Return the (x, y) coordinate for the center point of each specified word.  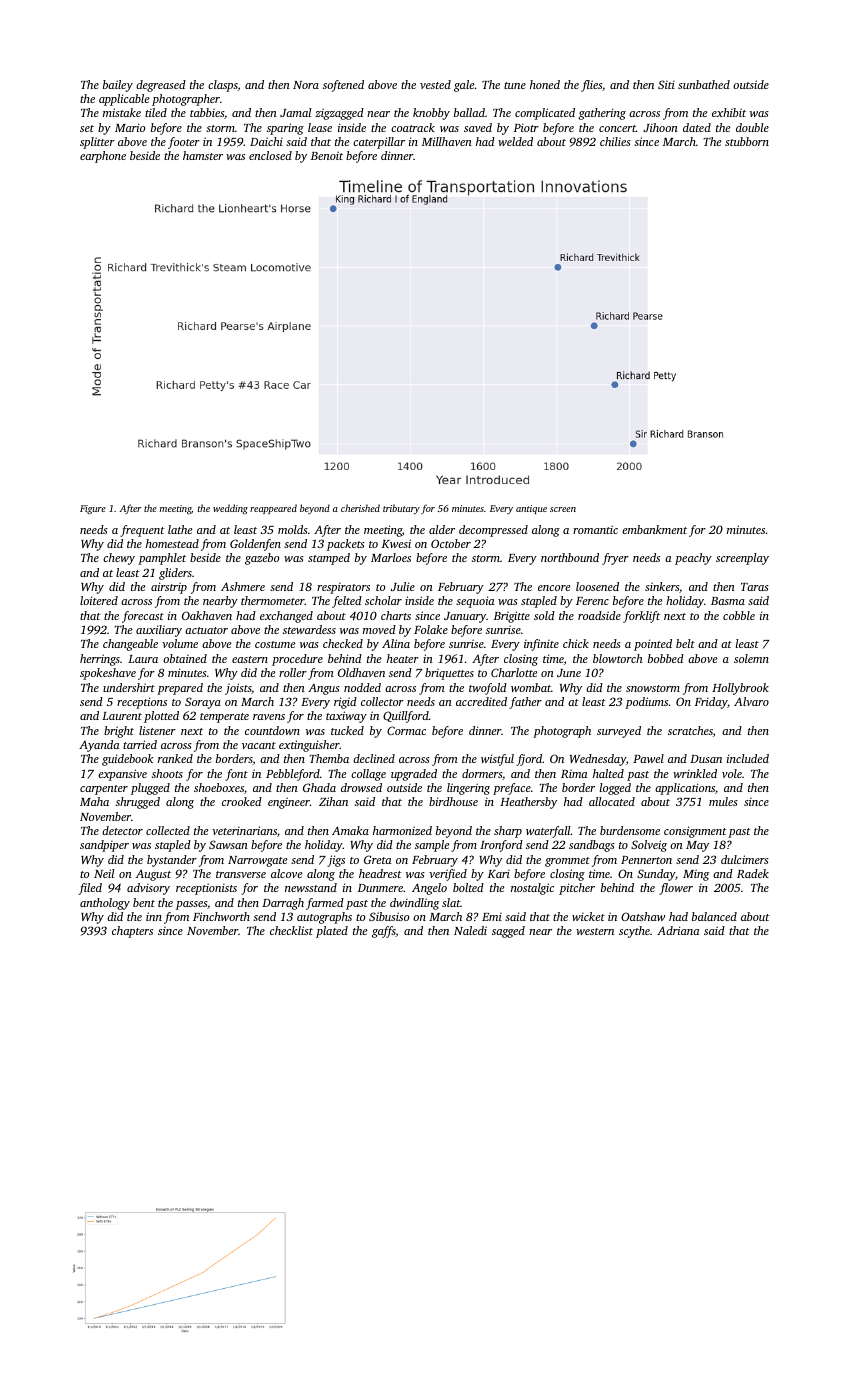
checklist (291, 930)
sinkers (662, 586)
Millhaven (447, 141)
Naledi (470, 930)
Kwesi (396, 543)
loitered (99, 600)
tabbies (207, 112)
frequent (142, 531)
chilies (615, 141)
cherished (360, 508)
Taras (755, 587)
